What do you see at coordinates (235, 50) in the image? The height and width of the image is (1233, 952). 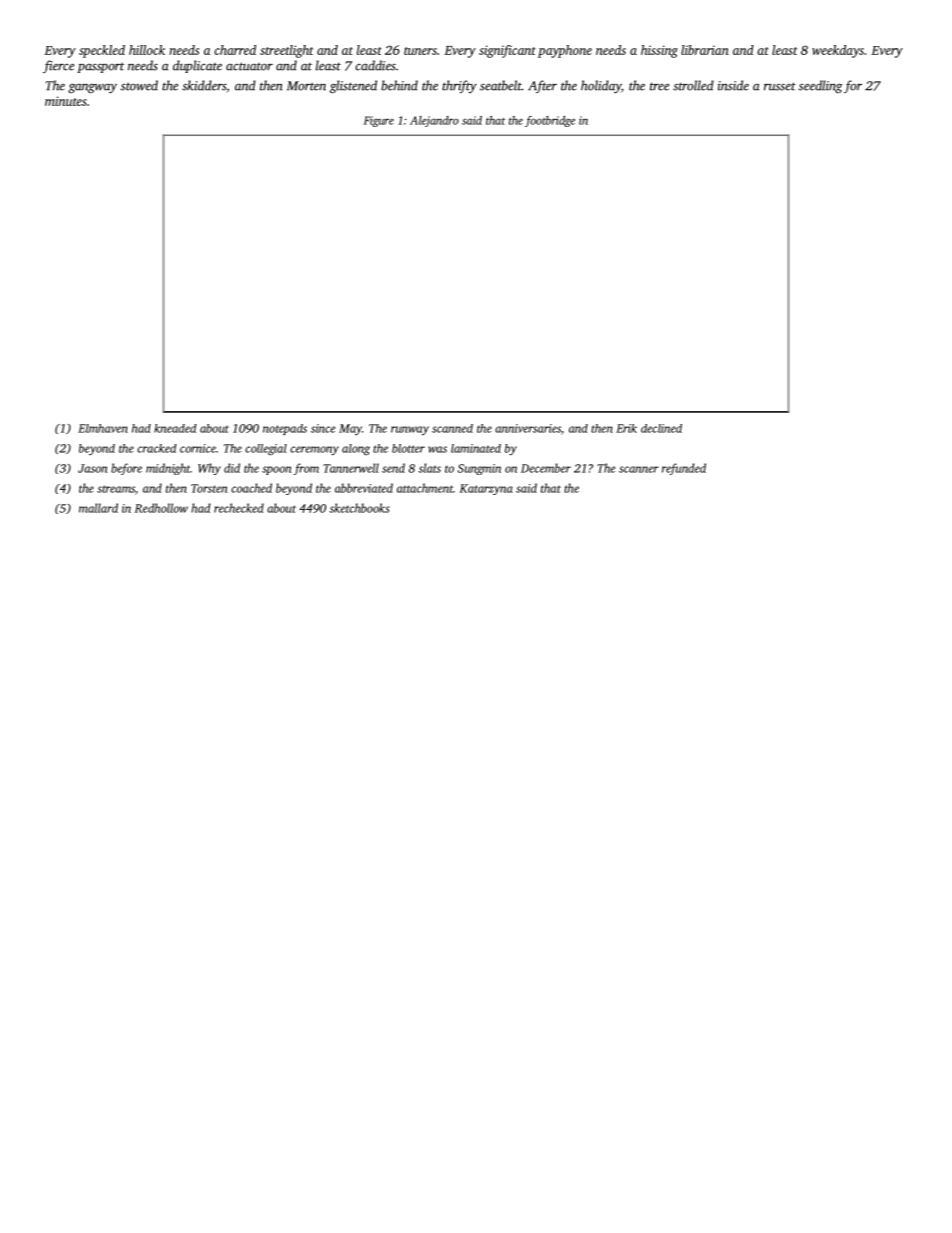 I see `charred` at bounding box center [235, 50].
